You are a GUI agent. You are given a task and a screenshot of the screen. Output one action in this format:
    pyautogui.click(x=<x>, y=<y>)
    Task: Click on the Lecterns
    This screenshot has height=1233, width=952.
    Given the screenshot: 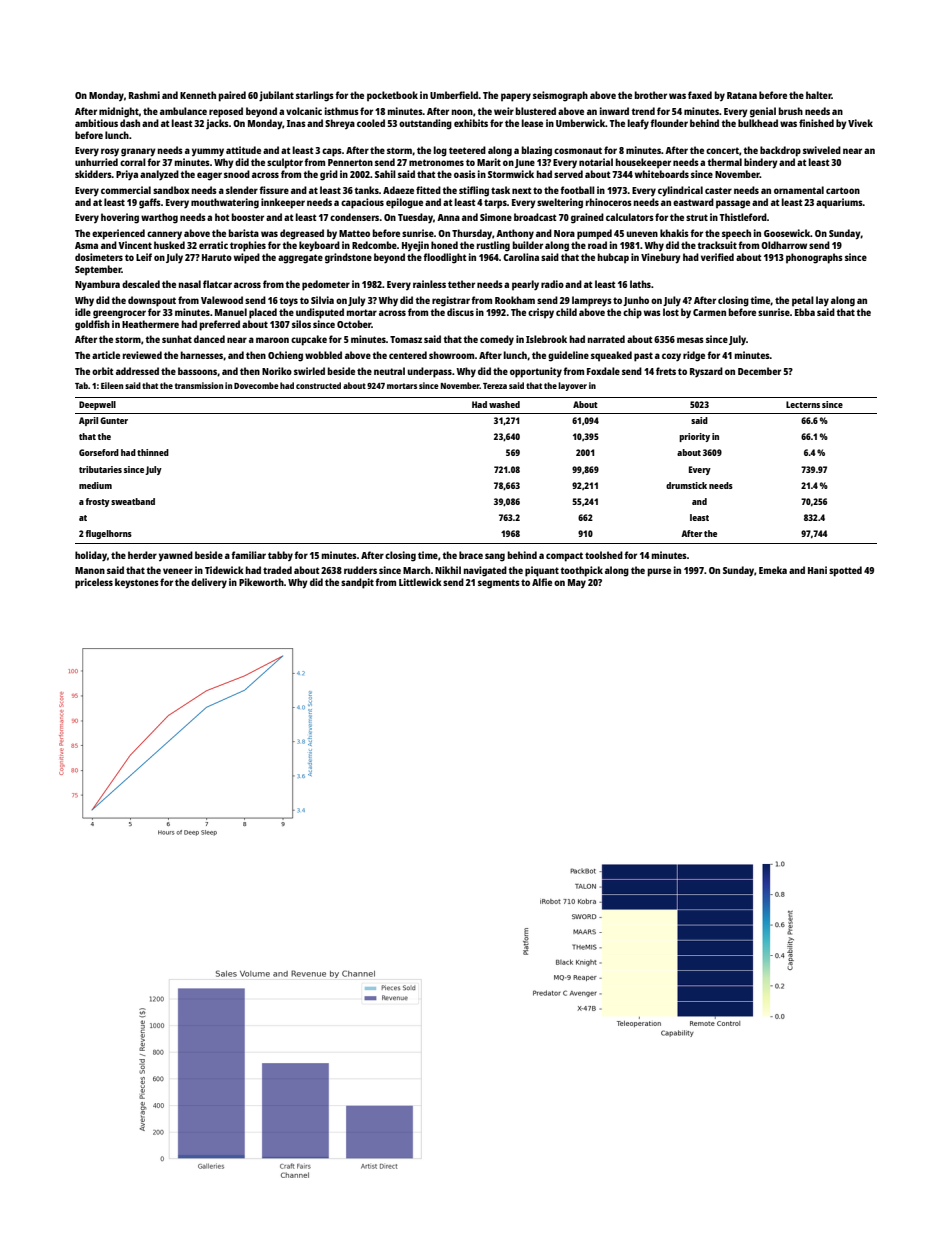 What is the action you would take?
    pyautogui.click(x=803, y=404)
